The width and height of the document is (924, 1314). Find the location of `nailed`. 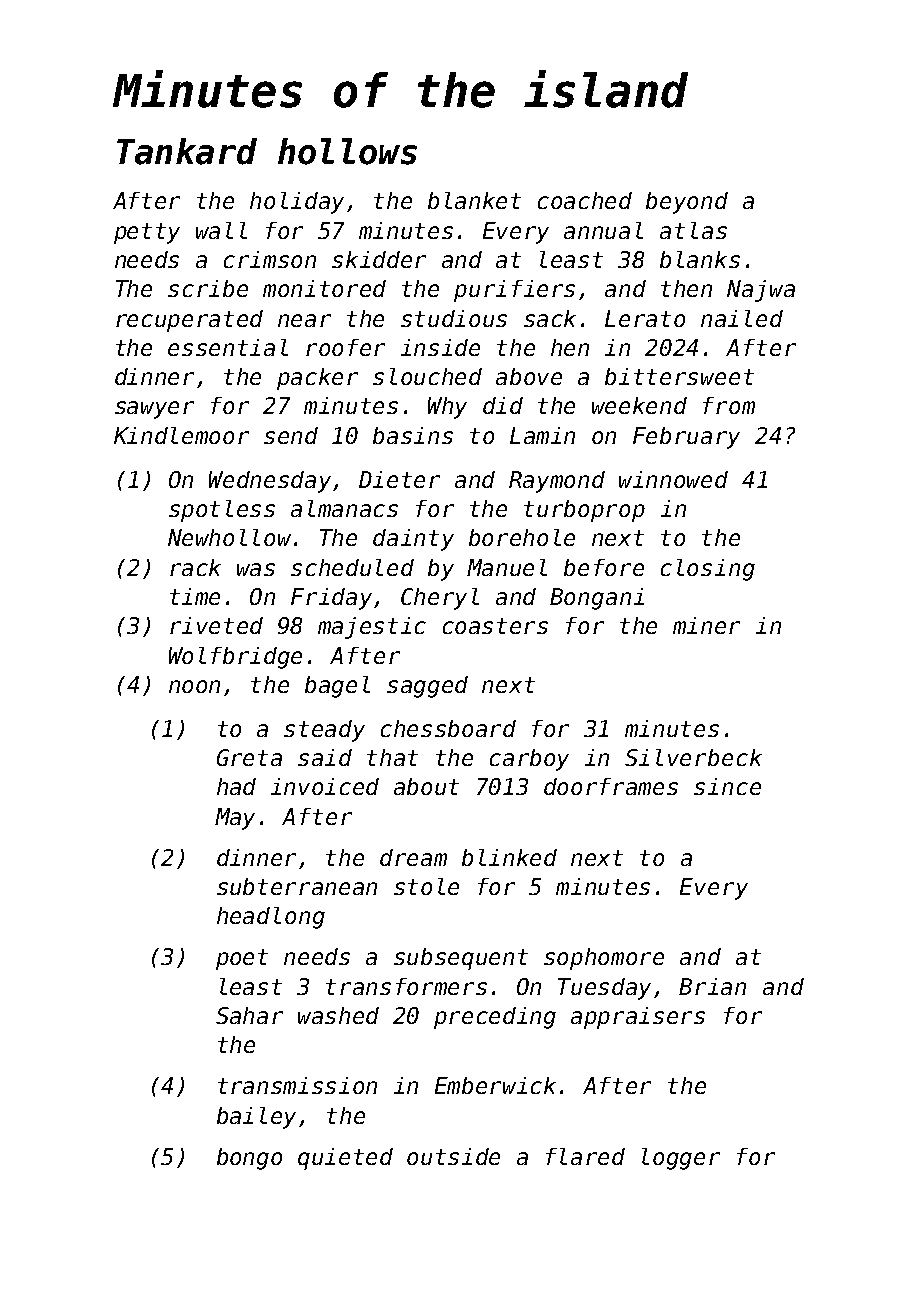

nailed is located at coordinates (742, 318).
